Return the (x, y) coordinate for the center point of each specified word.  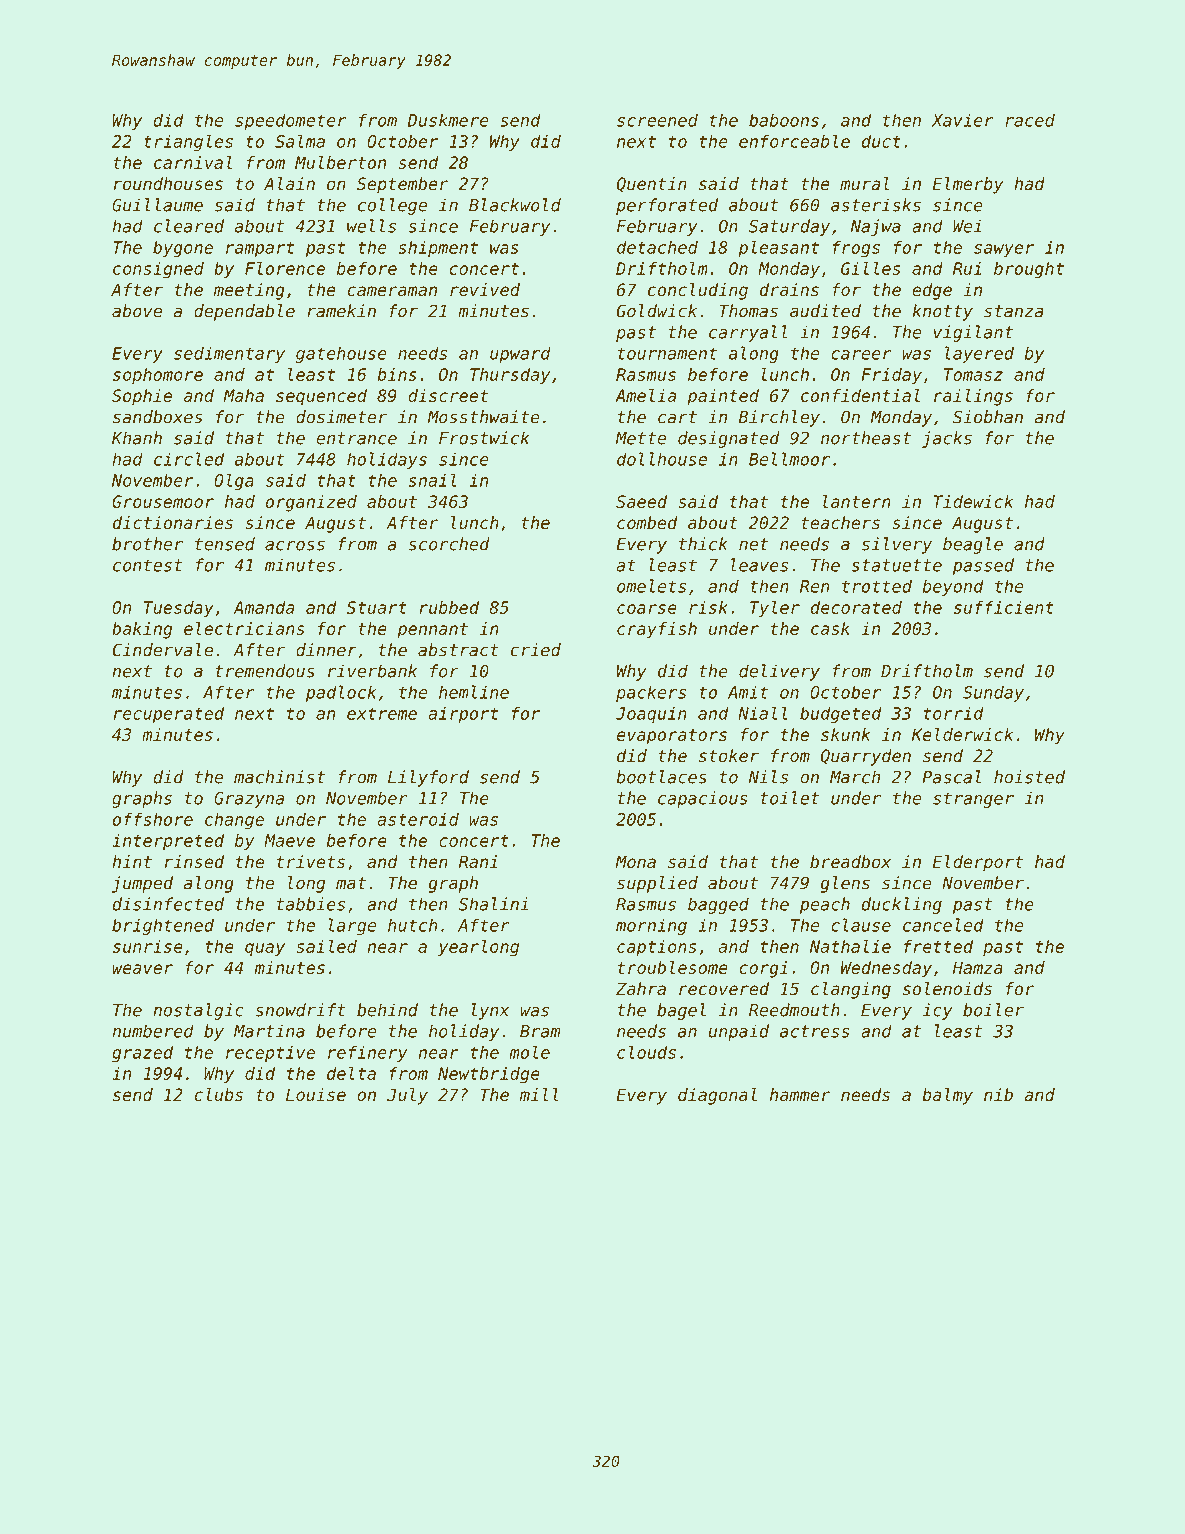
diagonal (717, 1096)
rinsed (194, 862)
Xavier (962, 120)
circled (189, 459)
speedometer (290, 121)
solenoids (947, 989)
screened (657, 120)
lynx (490, 1011)
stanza (1014, 311)
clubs (219, 1095)
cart (677, 417)
